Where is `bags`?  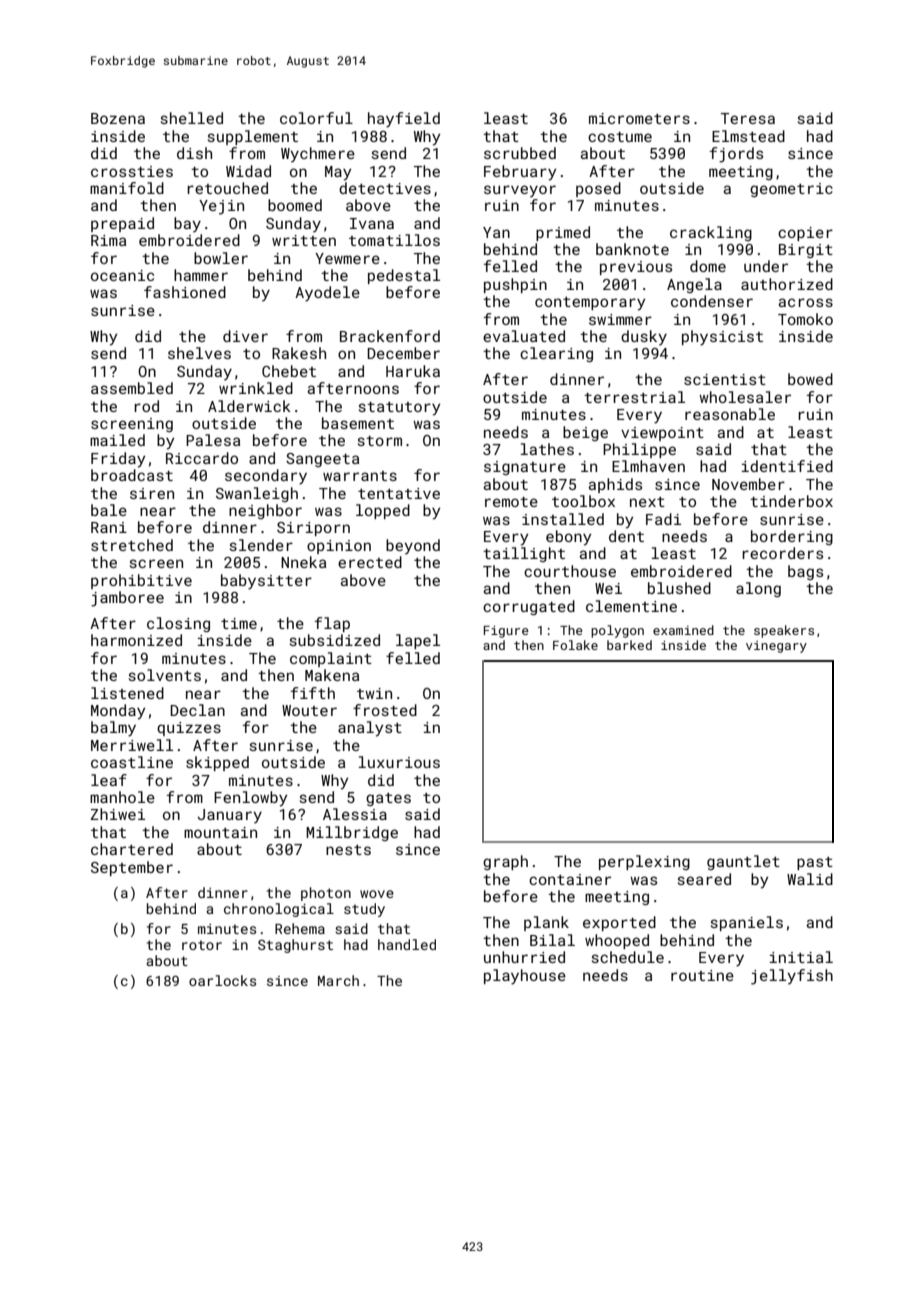
bags is located at coordinates (805, 572).
